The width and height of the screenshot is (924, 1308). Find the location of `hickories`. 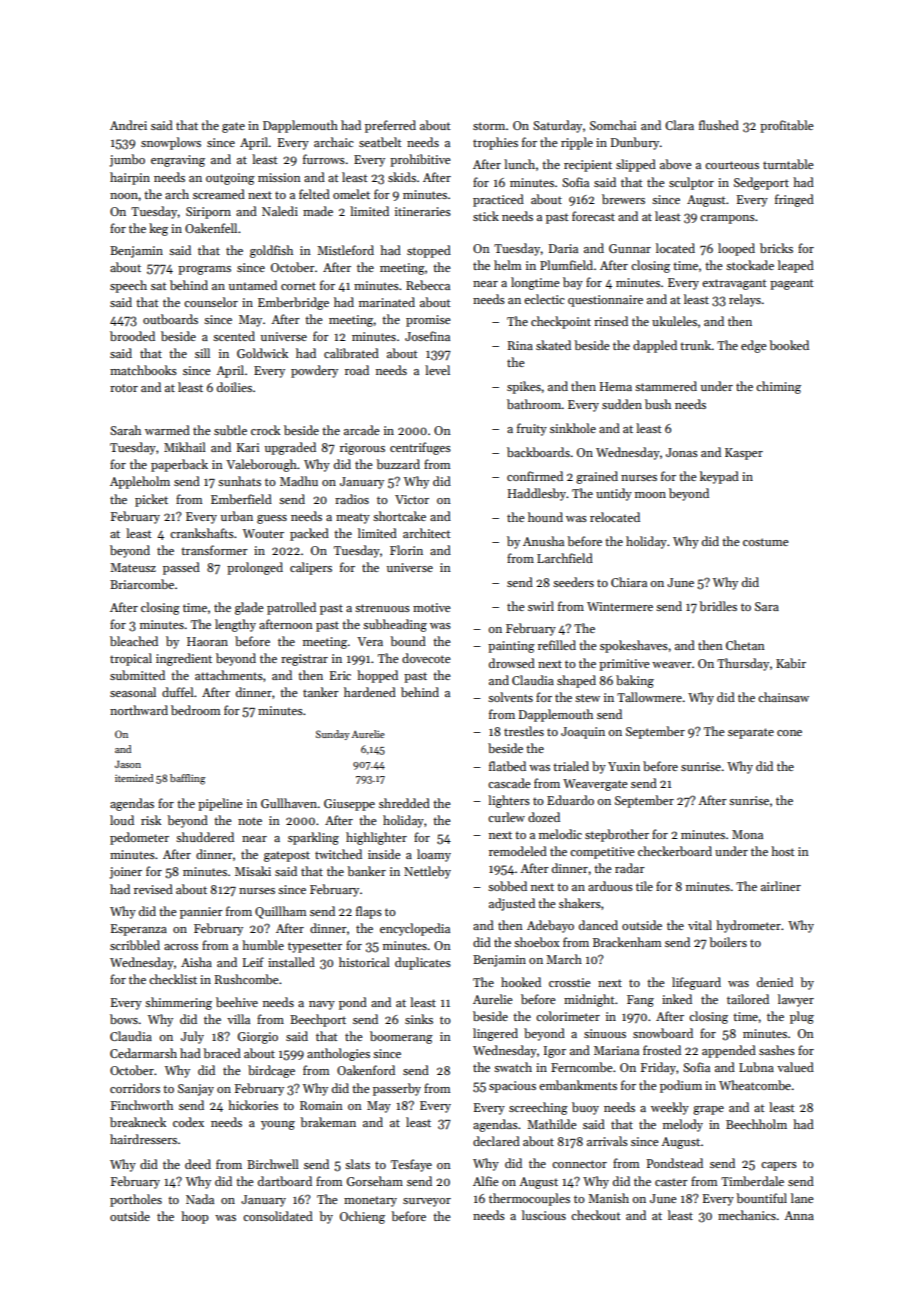

hickories is located at coordinates (253, 1105).
